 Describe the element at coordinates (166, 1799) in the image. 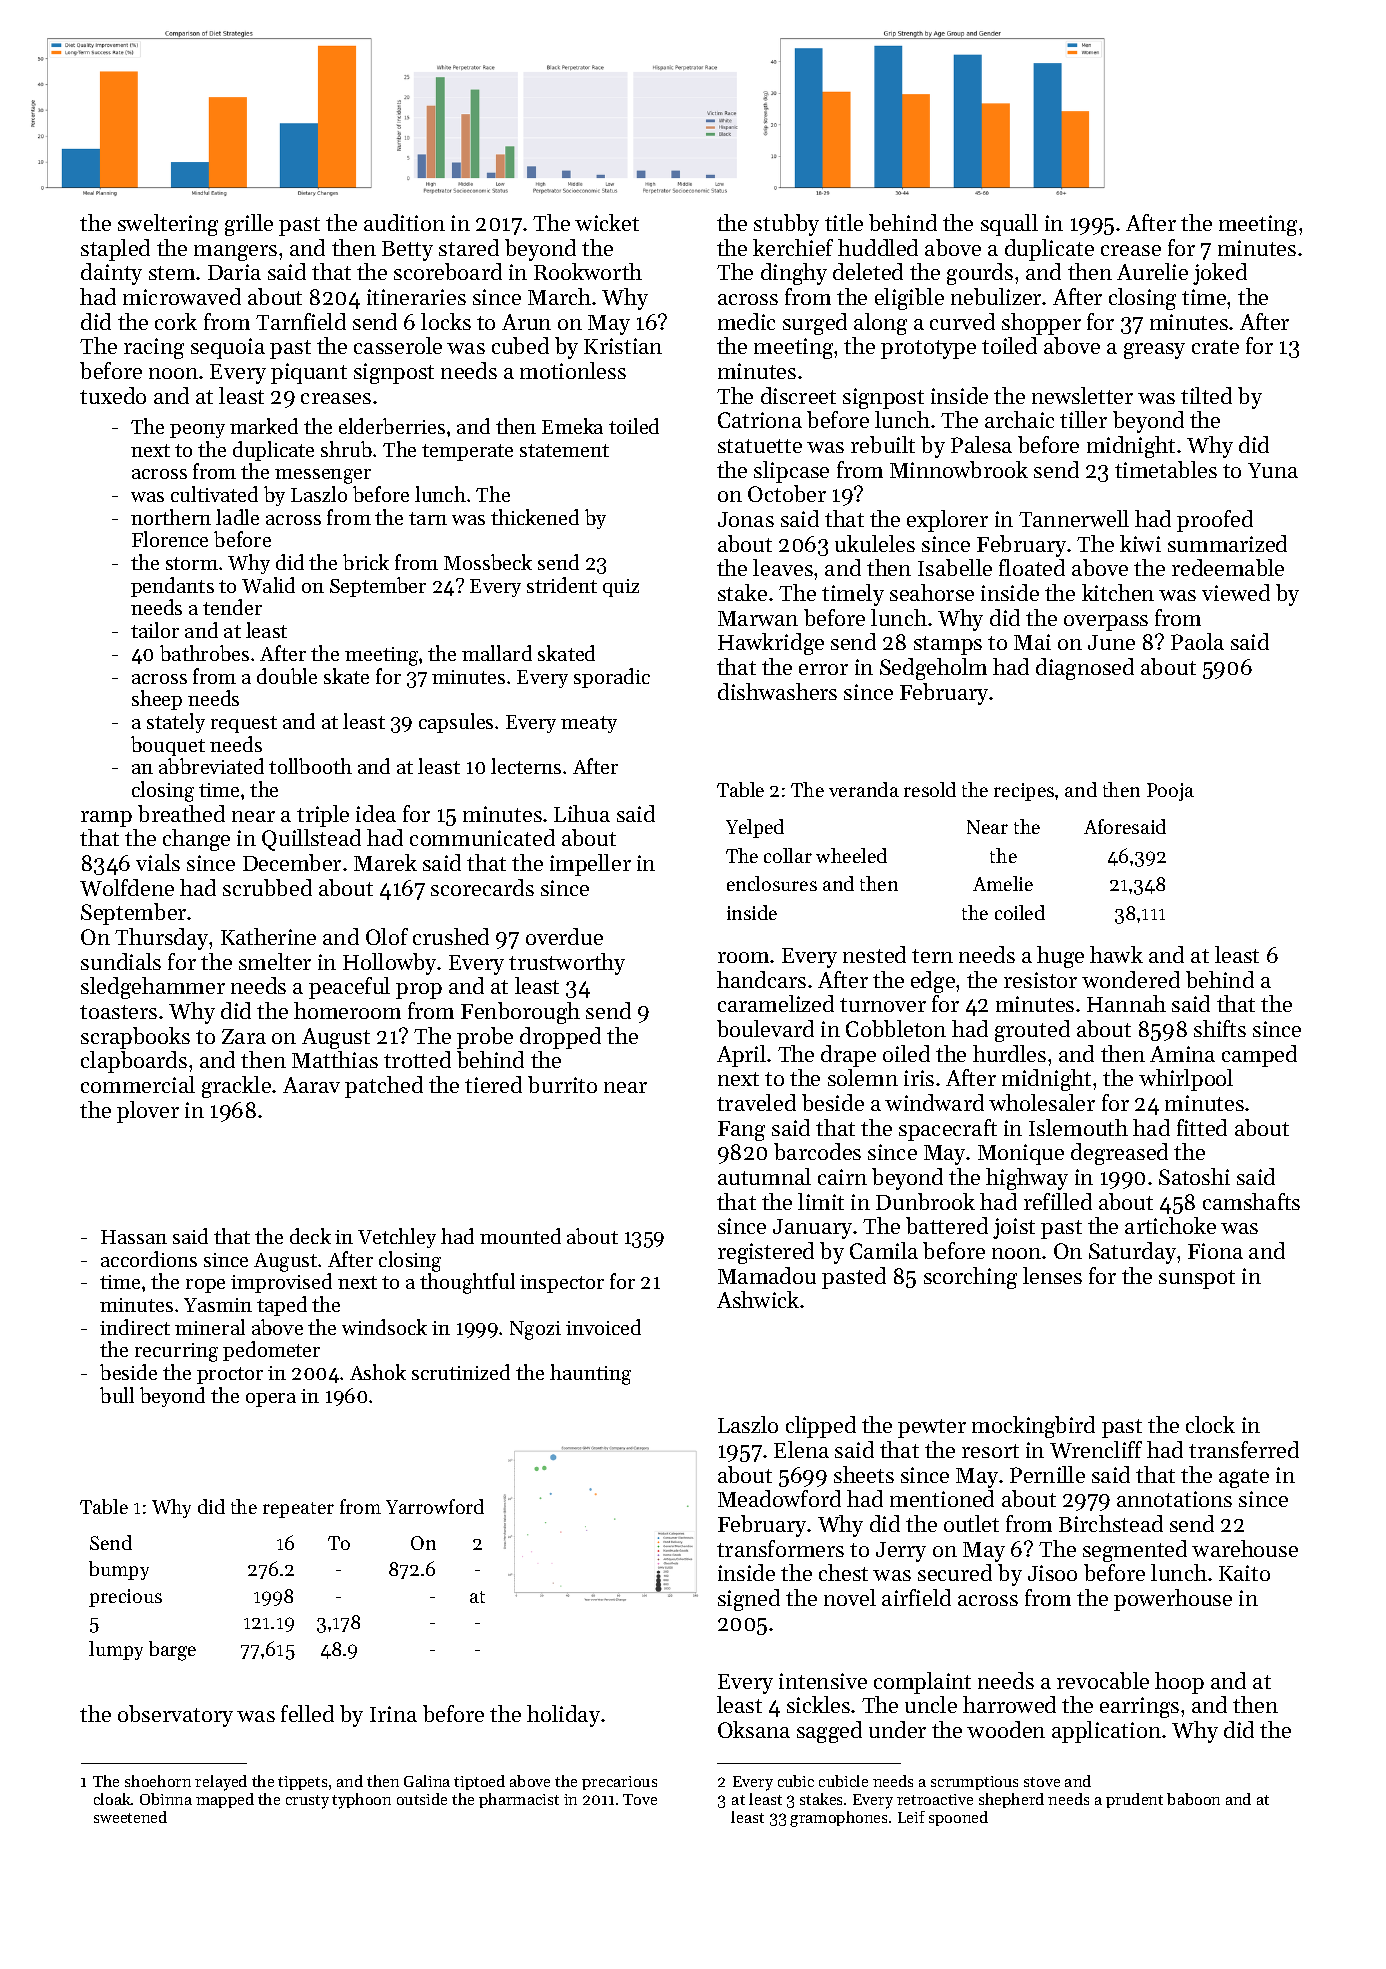

I see `Obinna` at that location.
